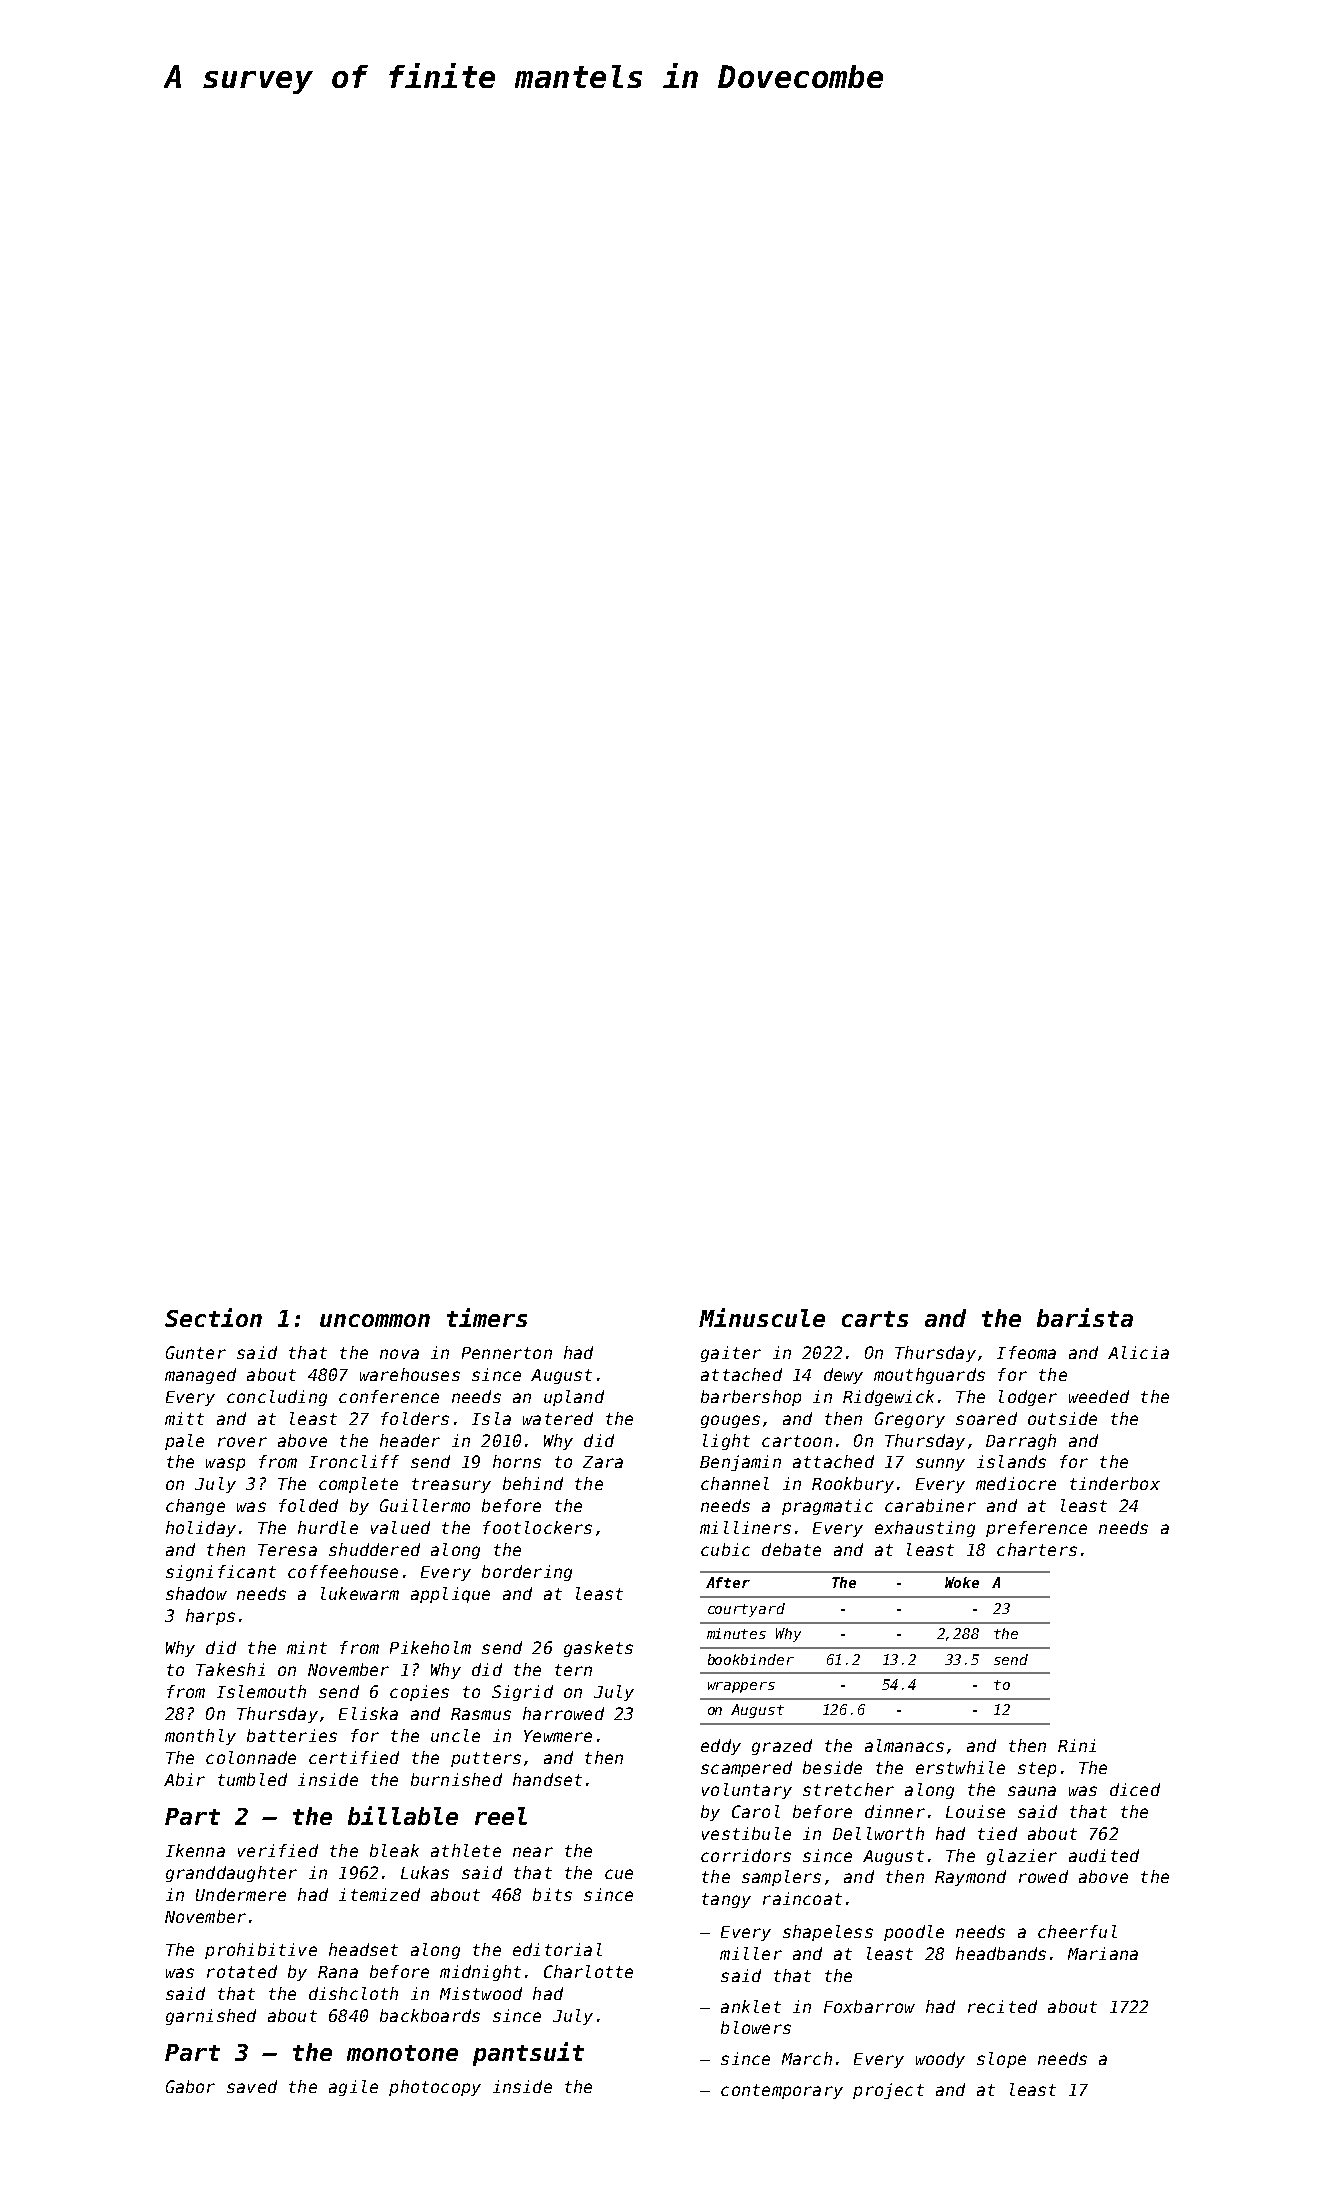  What do you see at coordinates (1037, 1549) in the screenshot?
I see `charters` at bounding box center [1037, 1549].
